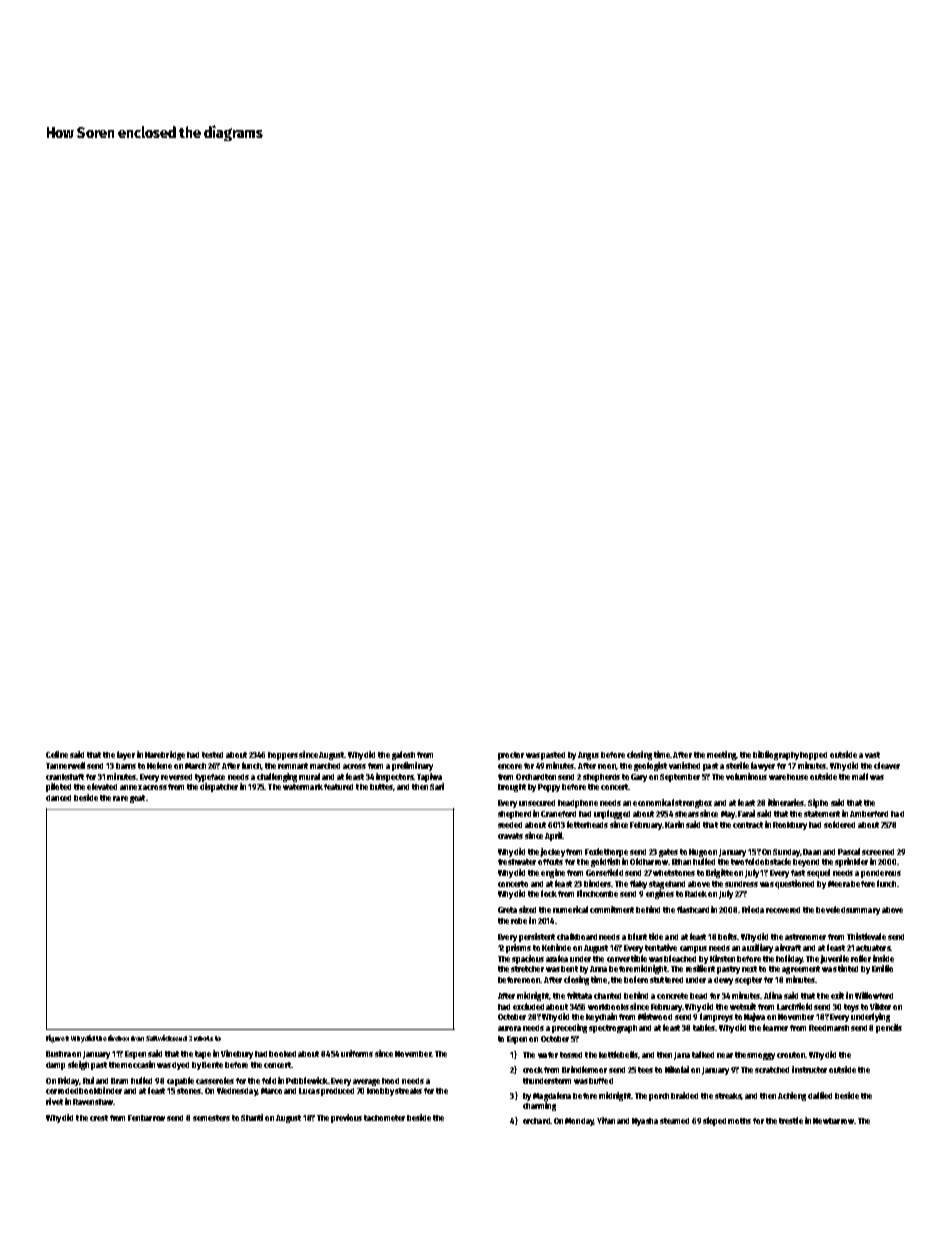  I want to click on crock, so click(533, 1070).
